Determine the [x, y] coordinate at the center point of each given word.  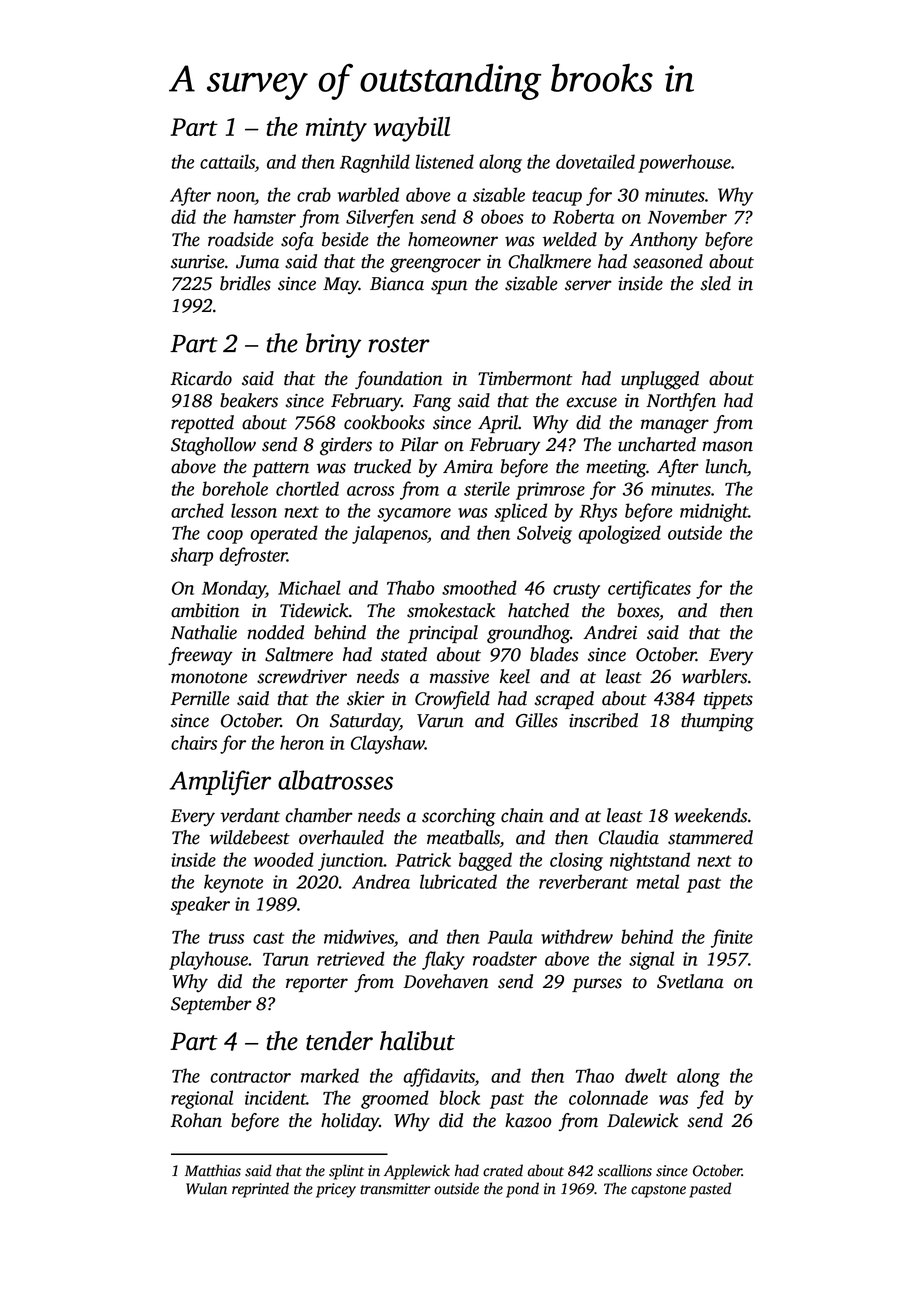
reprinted [260, 1190]
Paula [510, 936]
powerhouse [684, 163]
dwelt [646, 1075]
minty [336, 130]
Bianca [397, 284]
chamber [319, 815]
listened [444, 161]
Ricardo [201, 378]
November [687, 216]
